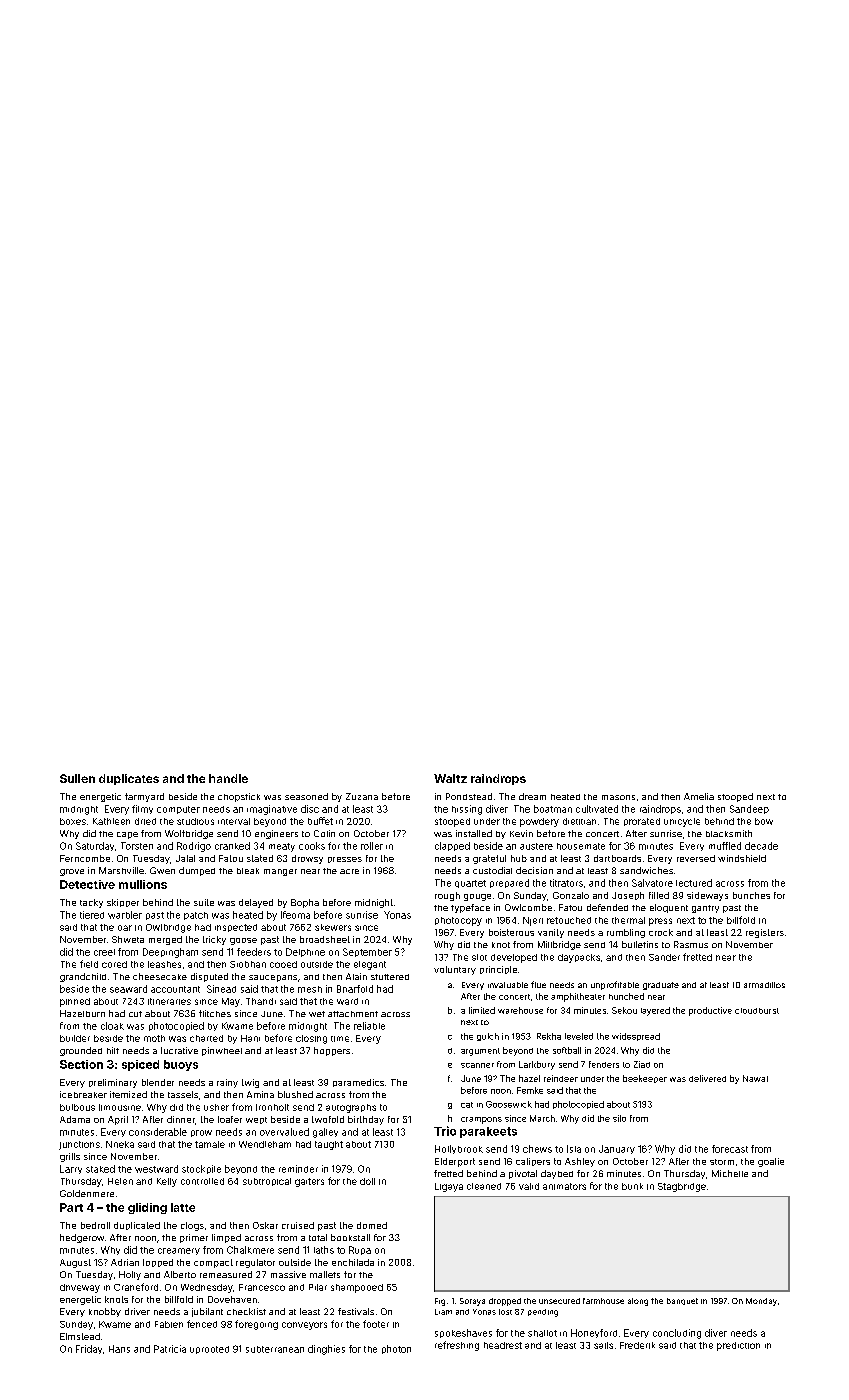 Image resolution: width=849 pixels, height=1400 pixels. Describe the element at coordinates (357, 1288) in the document. I see `shampooed` at that location.
